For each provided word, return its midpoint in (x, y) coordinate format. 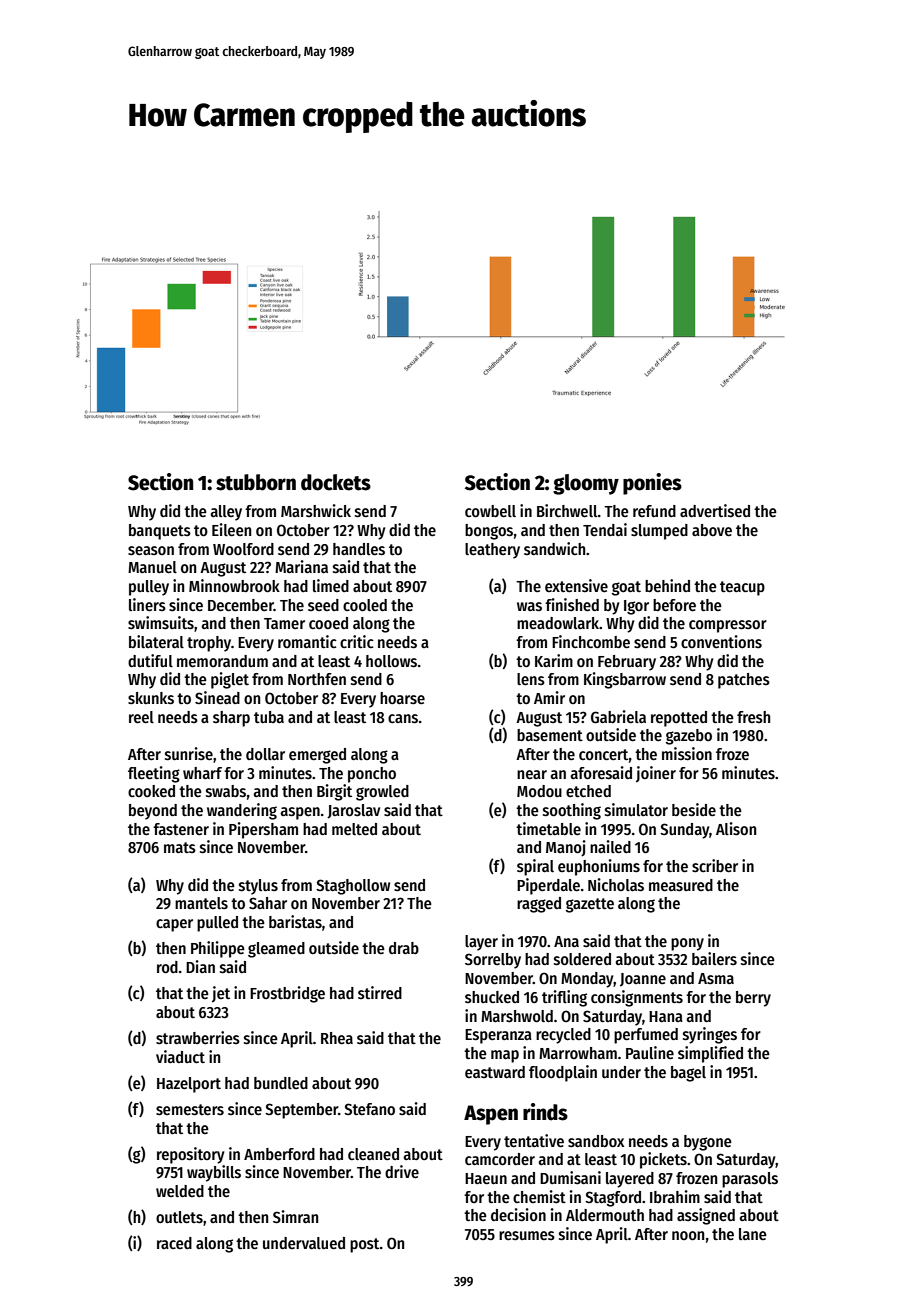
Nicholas (616, 885)
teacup (742, 588)
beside (694, 810)
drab (404, 948)
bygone (708, 1143)
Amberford (279, 1154)
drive (402, 1171)
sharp (231, 719)
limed (331, 585)
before (674, 605)
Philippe (218, 949)
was (529, 607)
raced (174, 1243)
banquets (160, 532)
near (532, 774)
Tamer (284, 623)
